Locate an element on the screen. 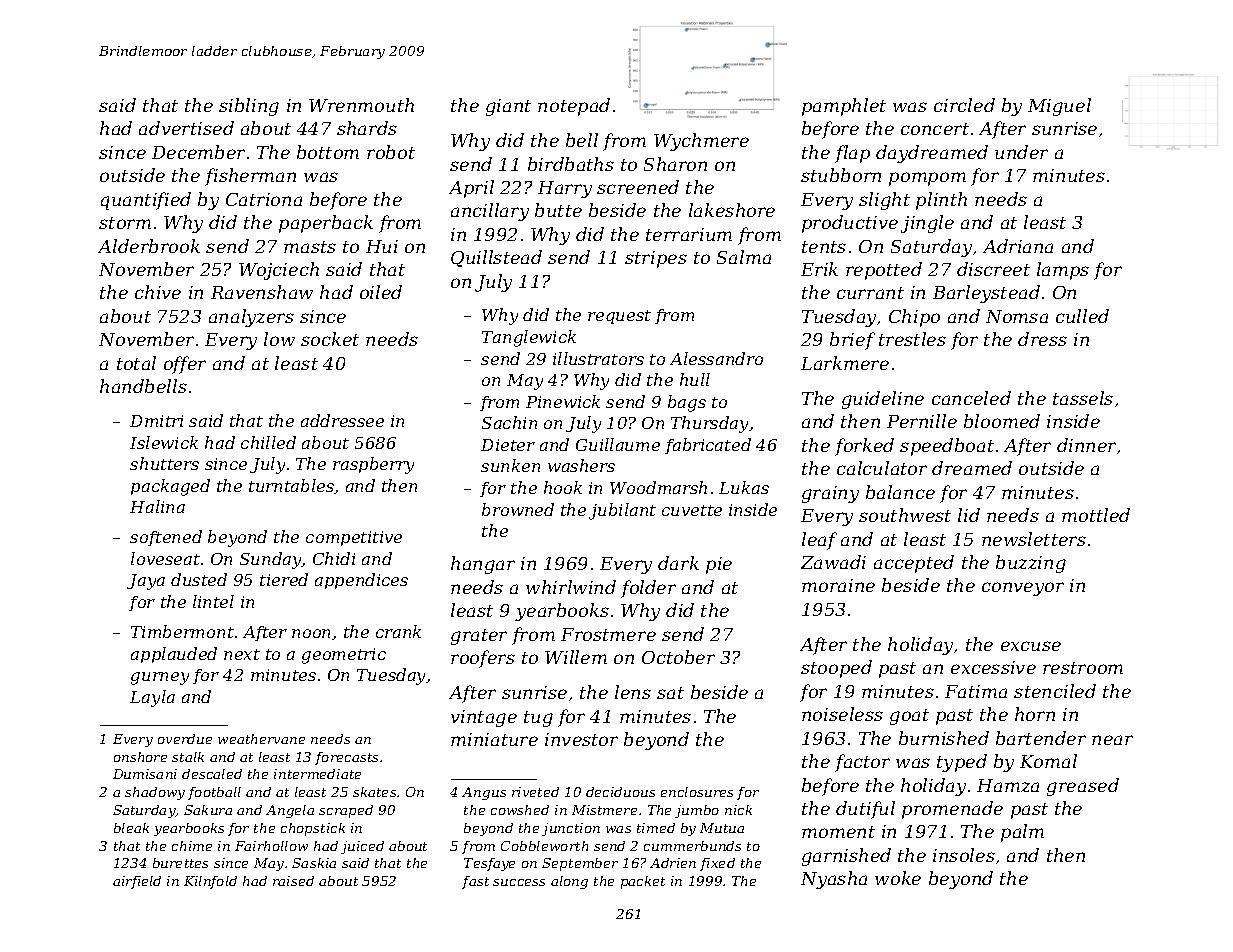 This screenshot has width=1233, height=952. balance is located at coordinates (900, 492).
